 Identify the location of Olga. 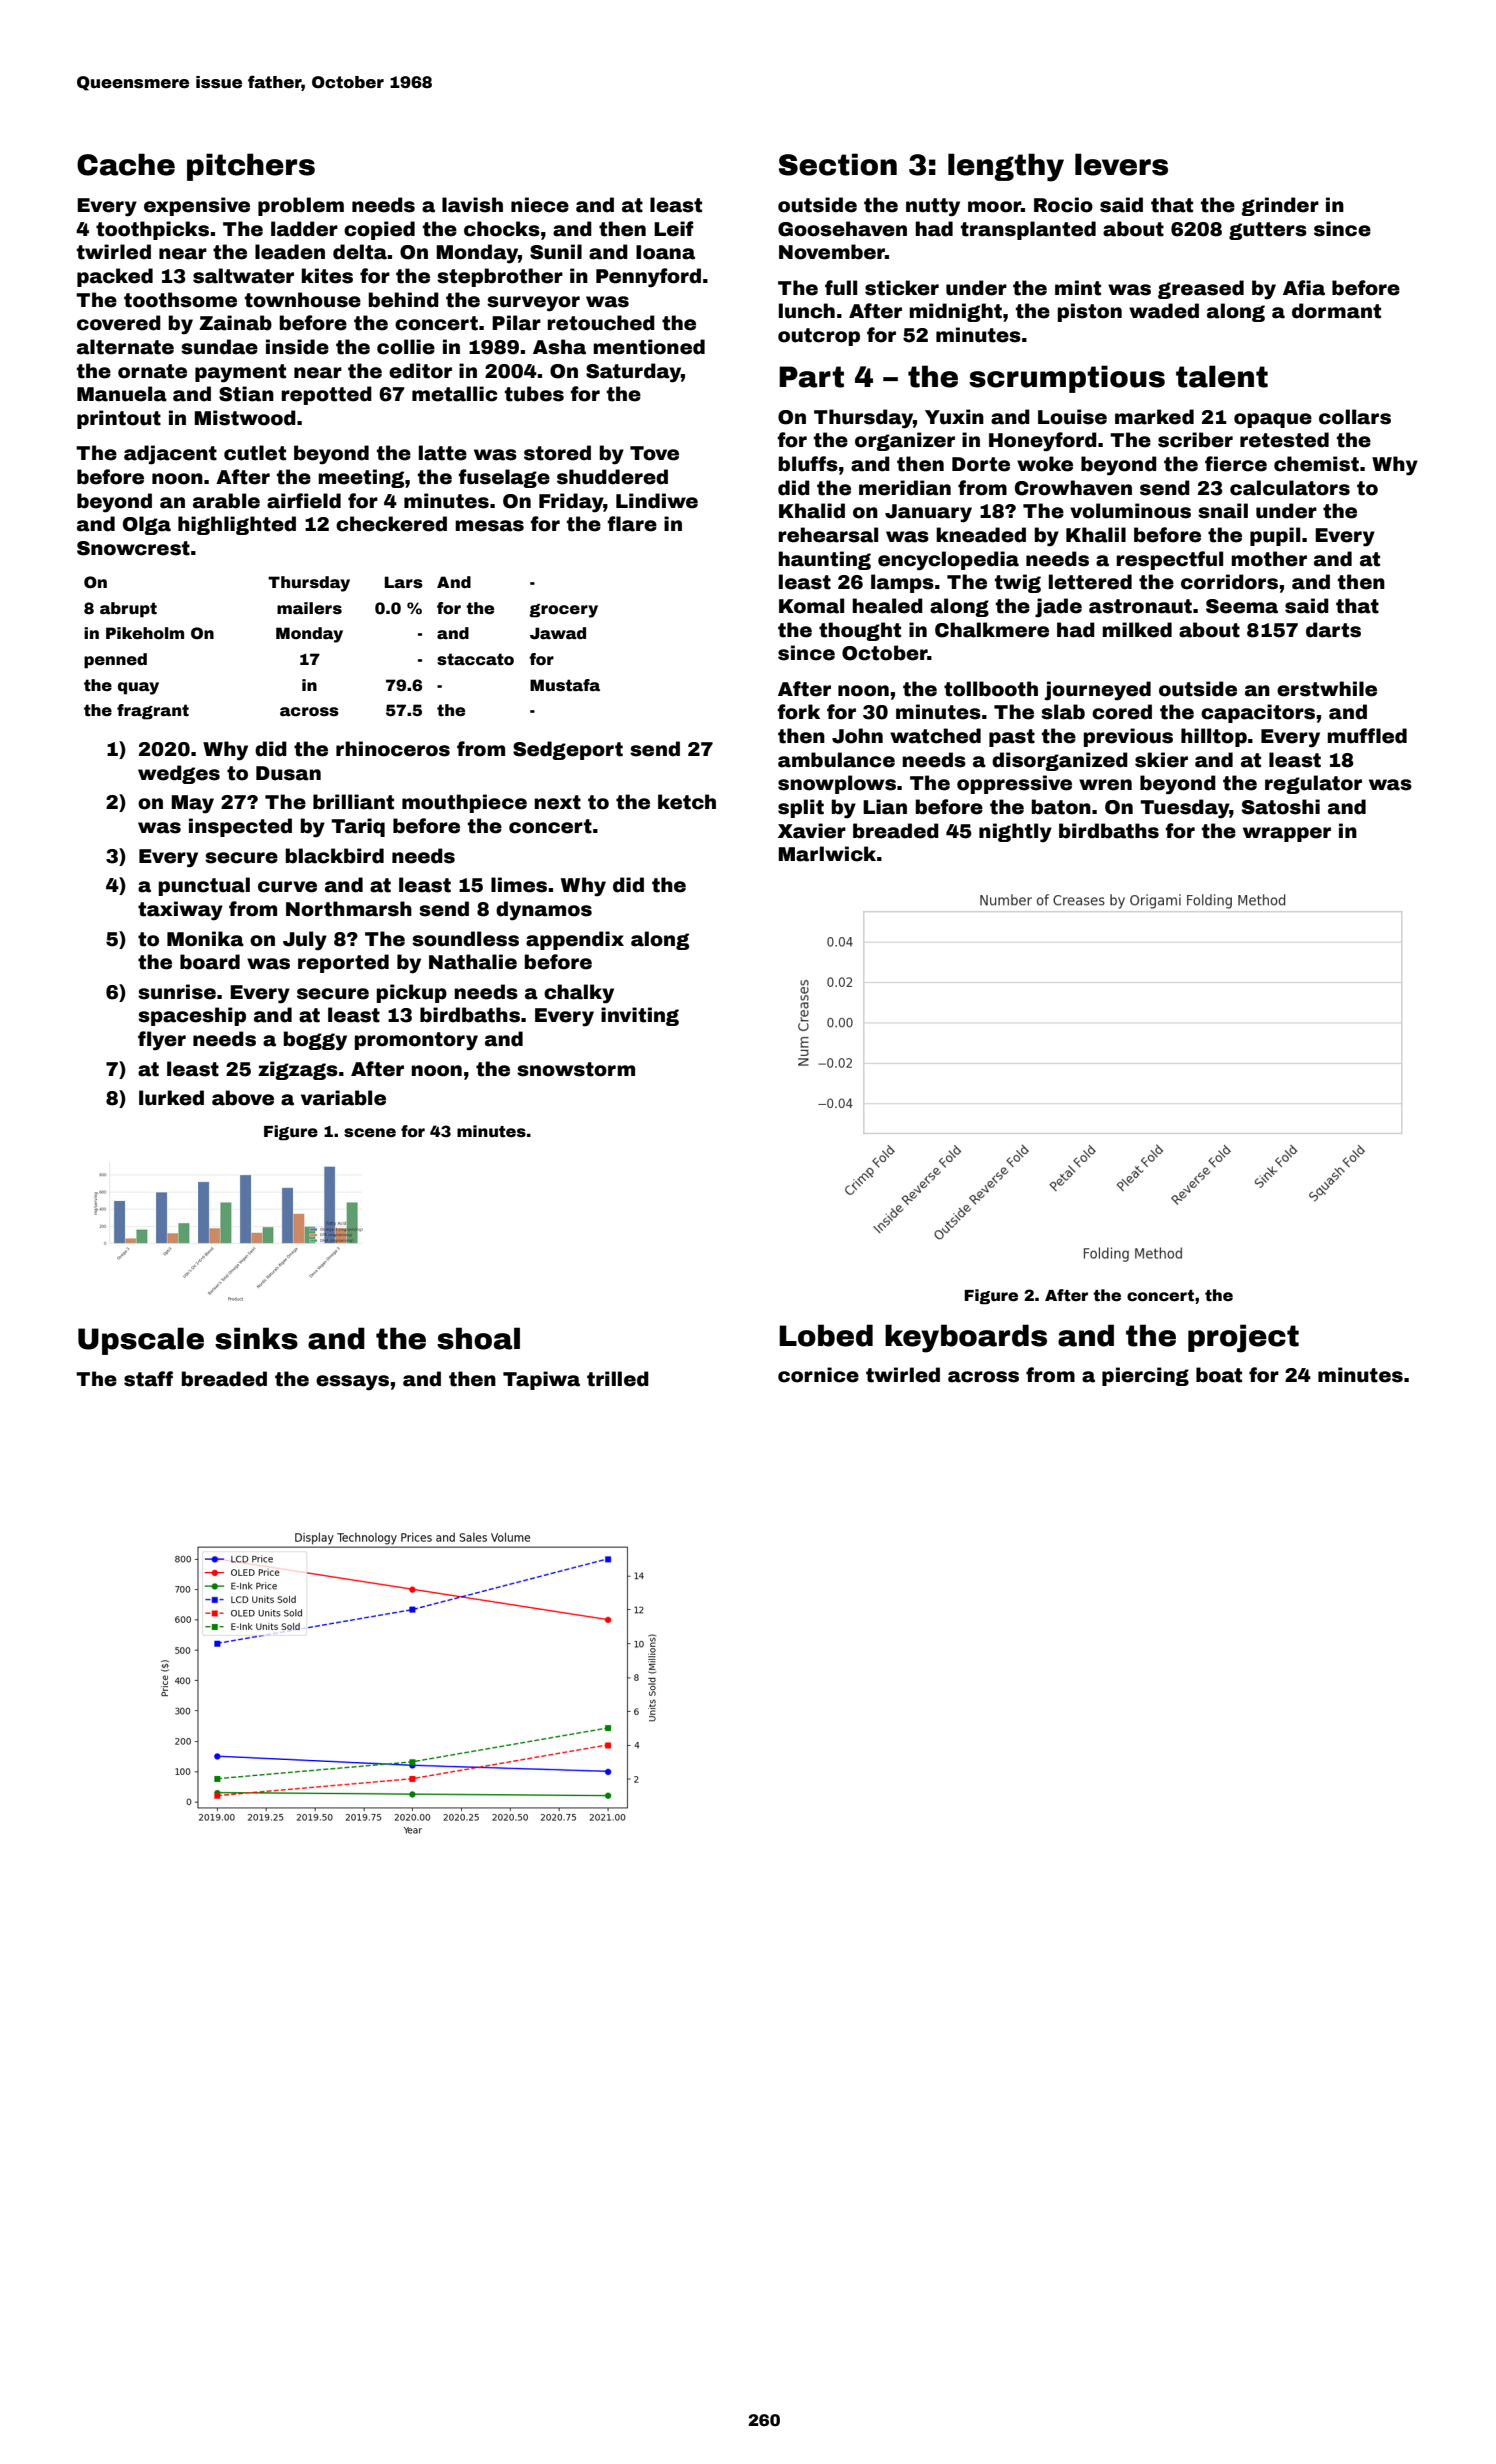
(147, 525).
